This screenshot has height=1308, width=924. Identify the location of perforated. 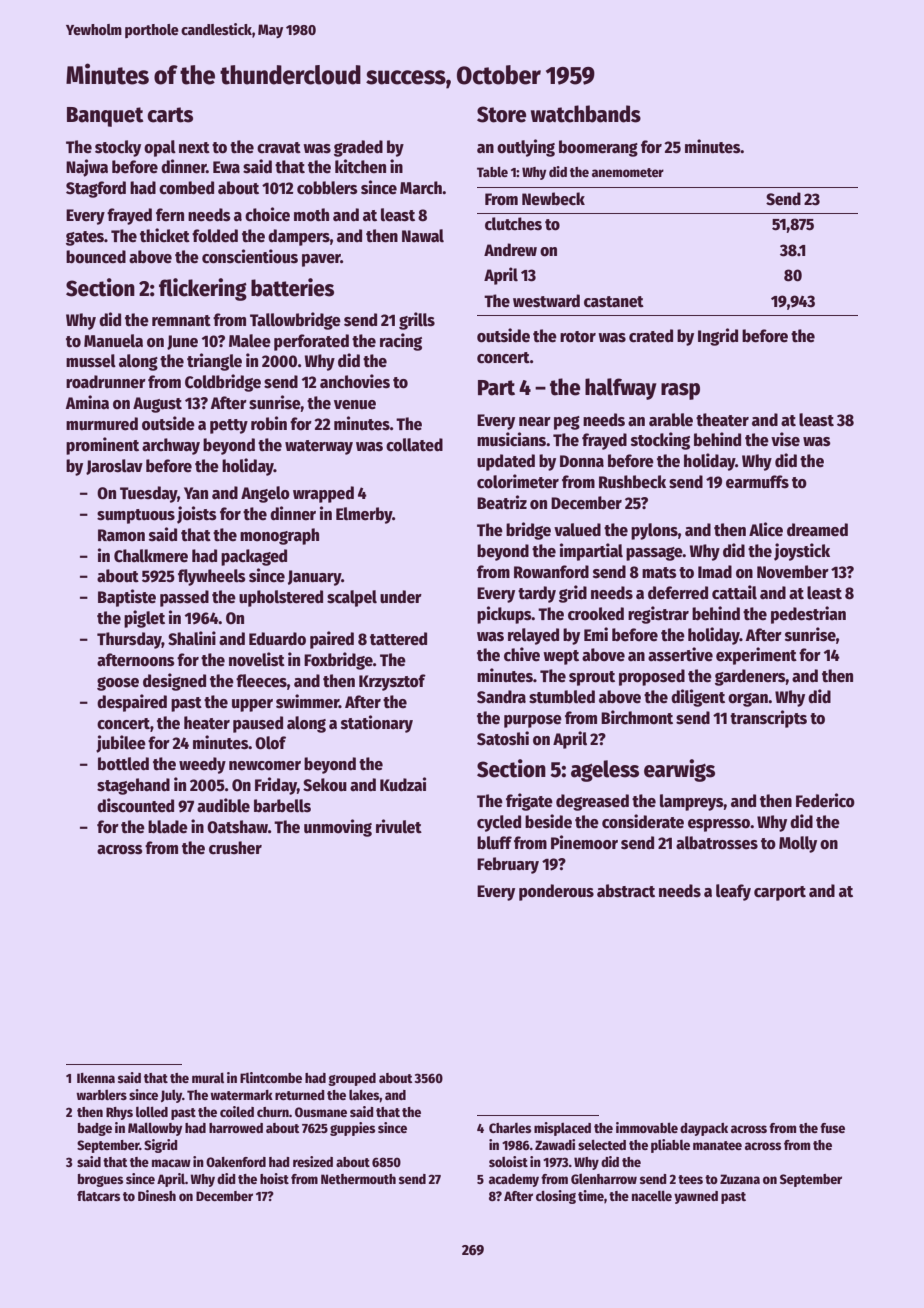
(311, 342).
